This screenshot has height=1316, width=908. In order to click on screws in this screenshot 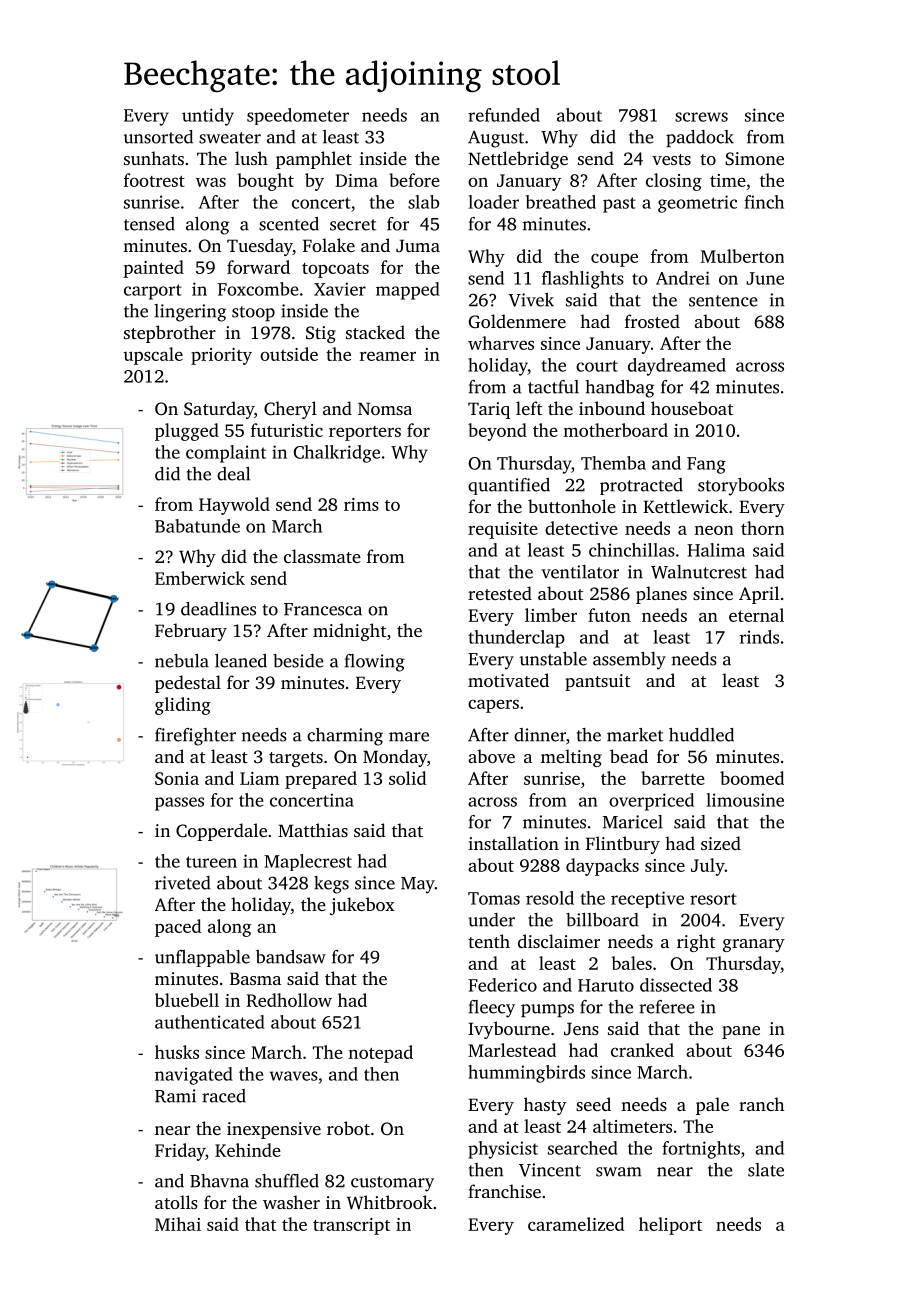, I will do `click(701, 117)`.
